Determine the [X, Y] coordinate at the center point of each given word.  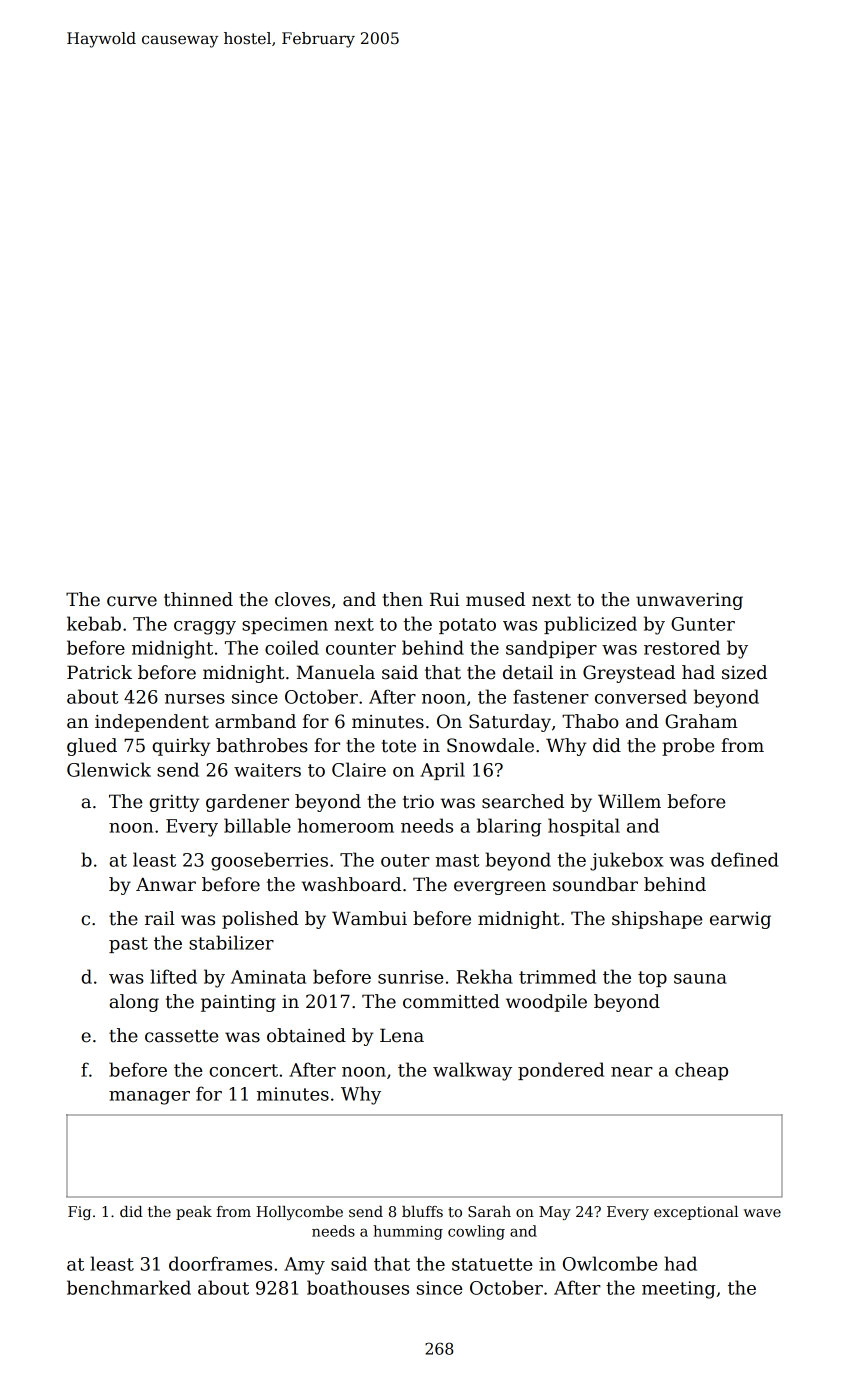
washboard [351, 884]
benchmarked [129, 1287]
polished [260, 920]
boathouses [358, 1287]
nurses [195, 699]
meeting [679, 1290]
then [402, 599]
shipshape [657, 920]
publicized [590, 625]
